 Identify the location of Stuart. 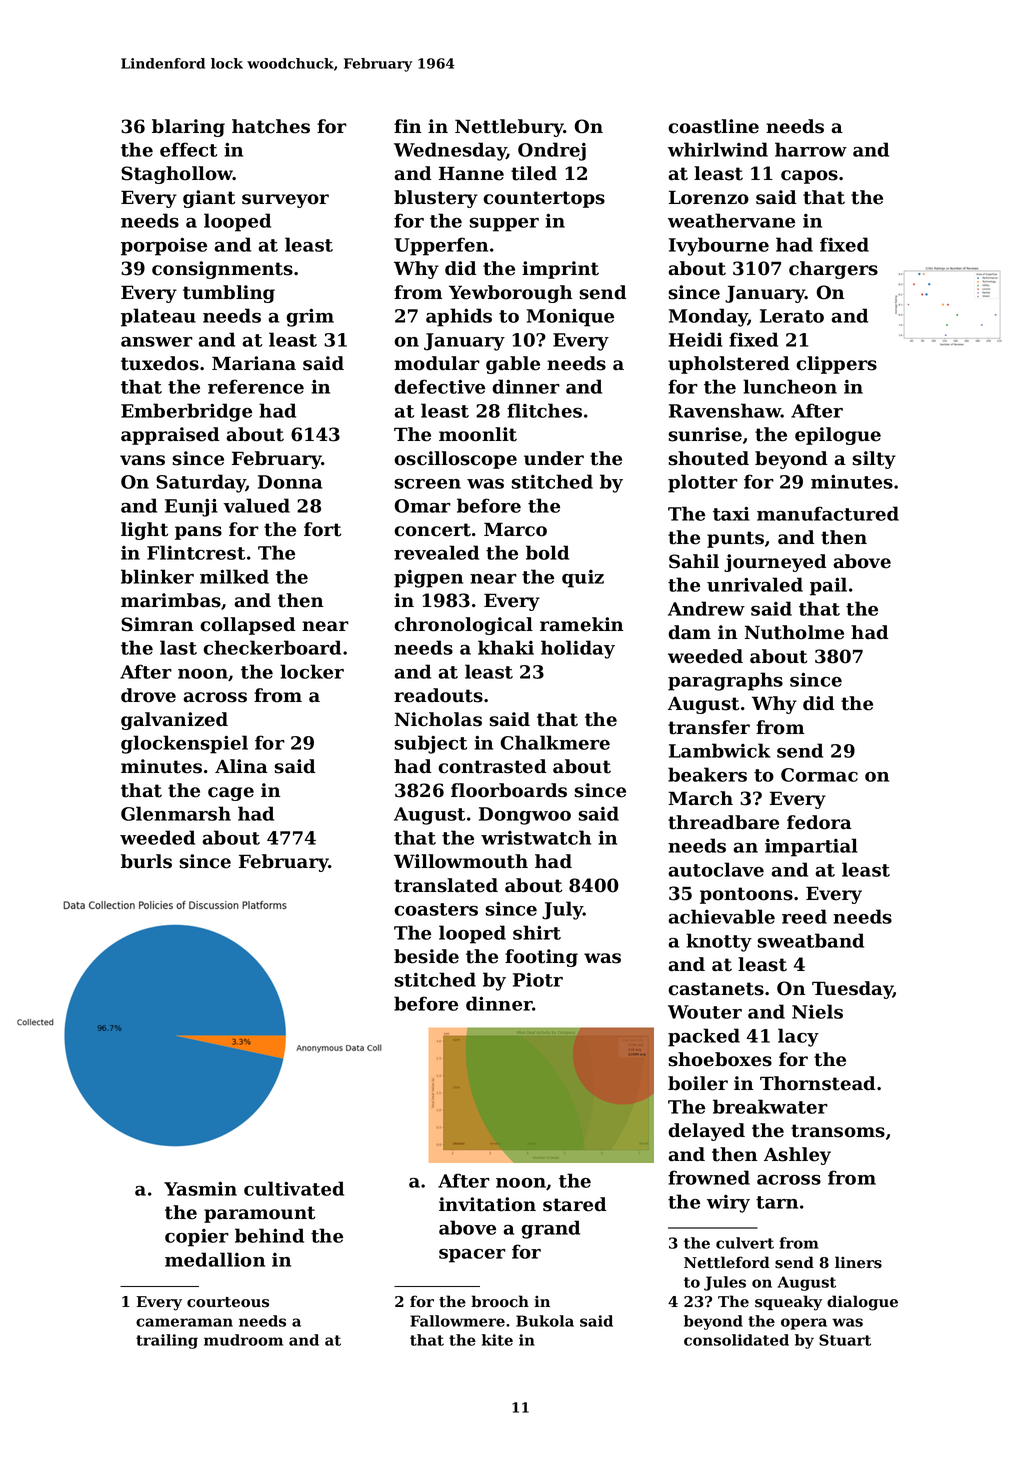
(845, 1340).
